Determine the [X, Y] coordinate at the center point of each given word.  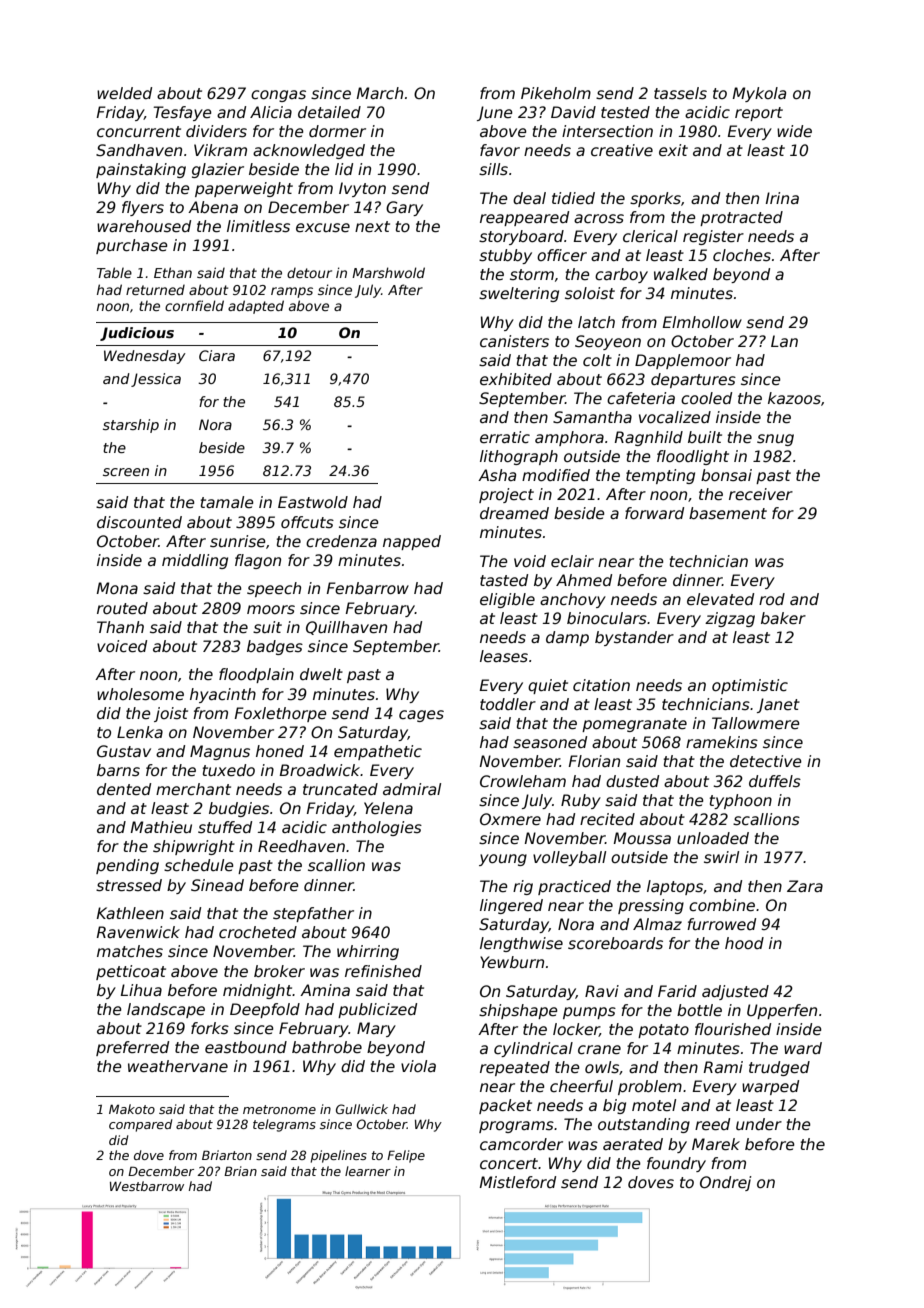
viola [418, 1066]
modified [556, 475]
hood [744, 943]
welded [124, 93]
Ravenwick [138, 932]
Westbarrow [147, 1186]
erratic [505, 437]
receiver [761, 494]
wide [794, 131]
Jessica [156, 380]
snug [775, 440]
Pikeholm [556, 93]
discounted [139, 522]
